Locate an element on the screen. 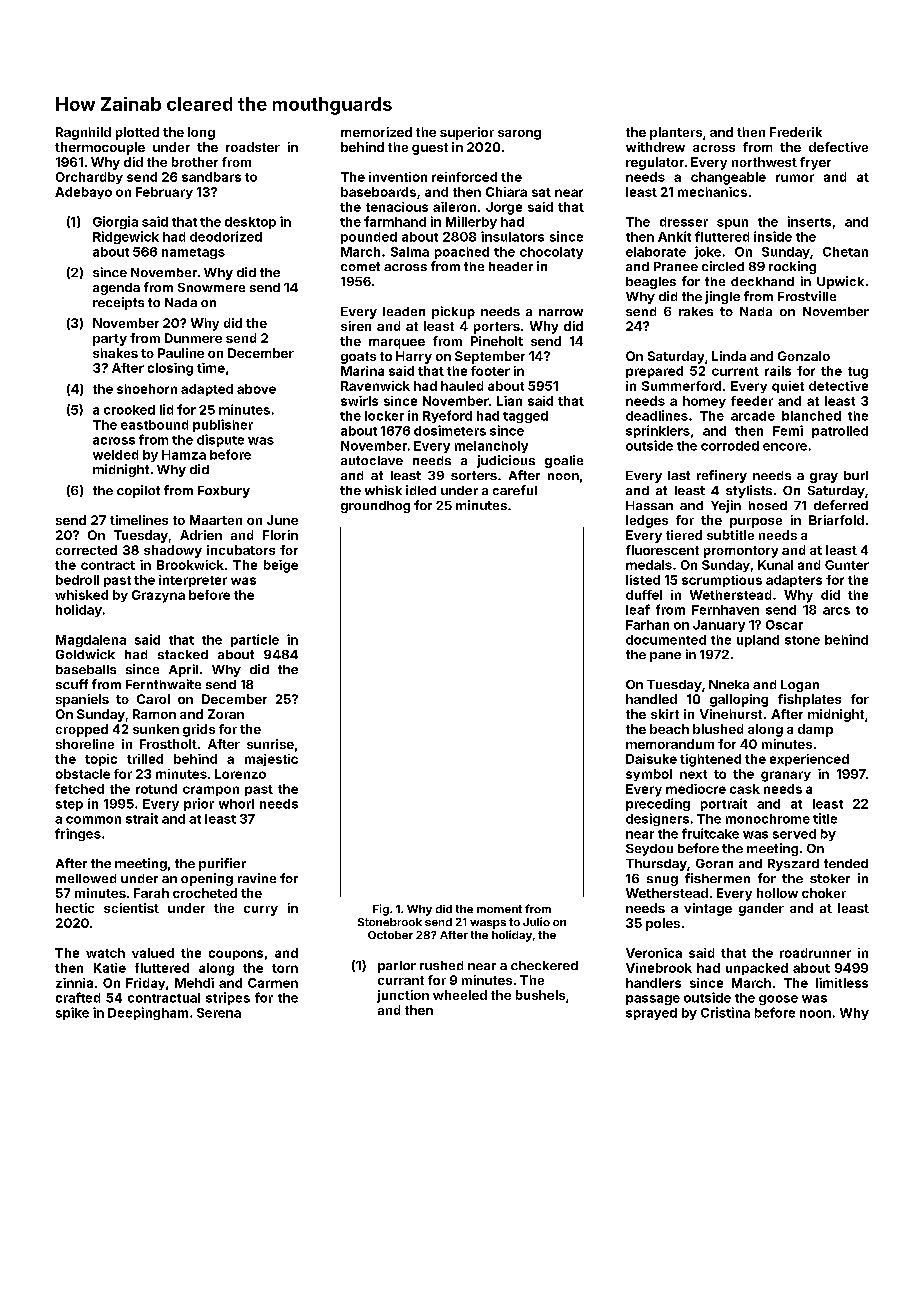  Gonzalo is located at coordinates (804, 356).
